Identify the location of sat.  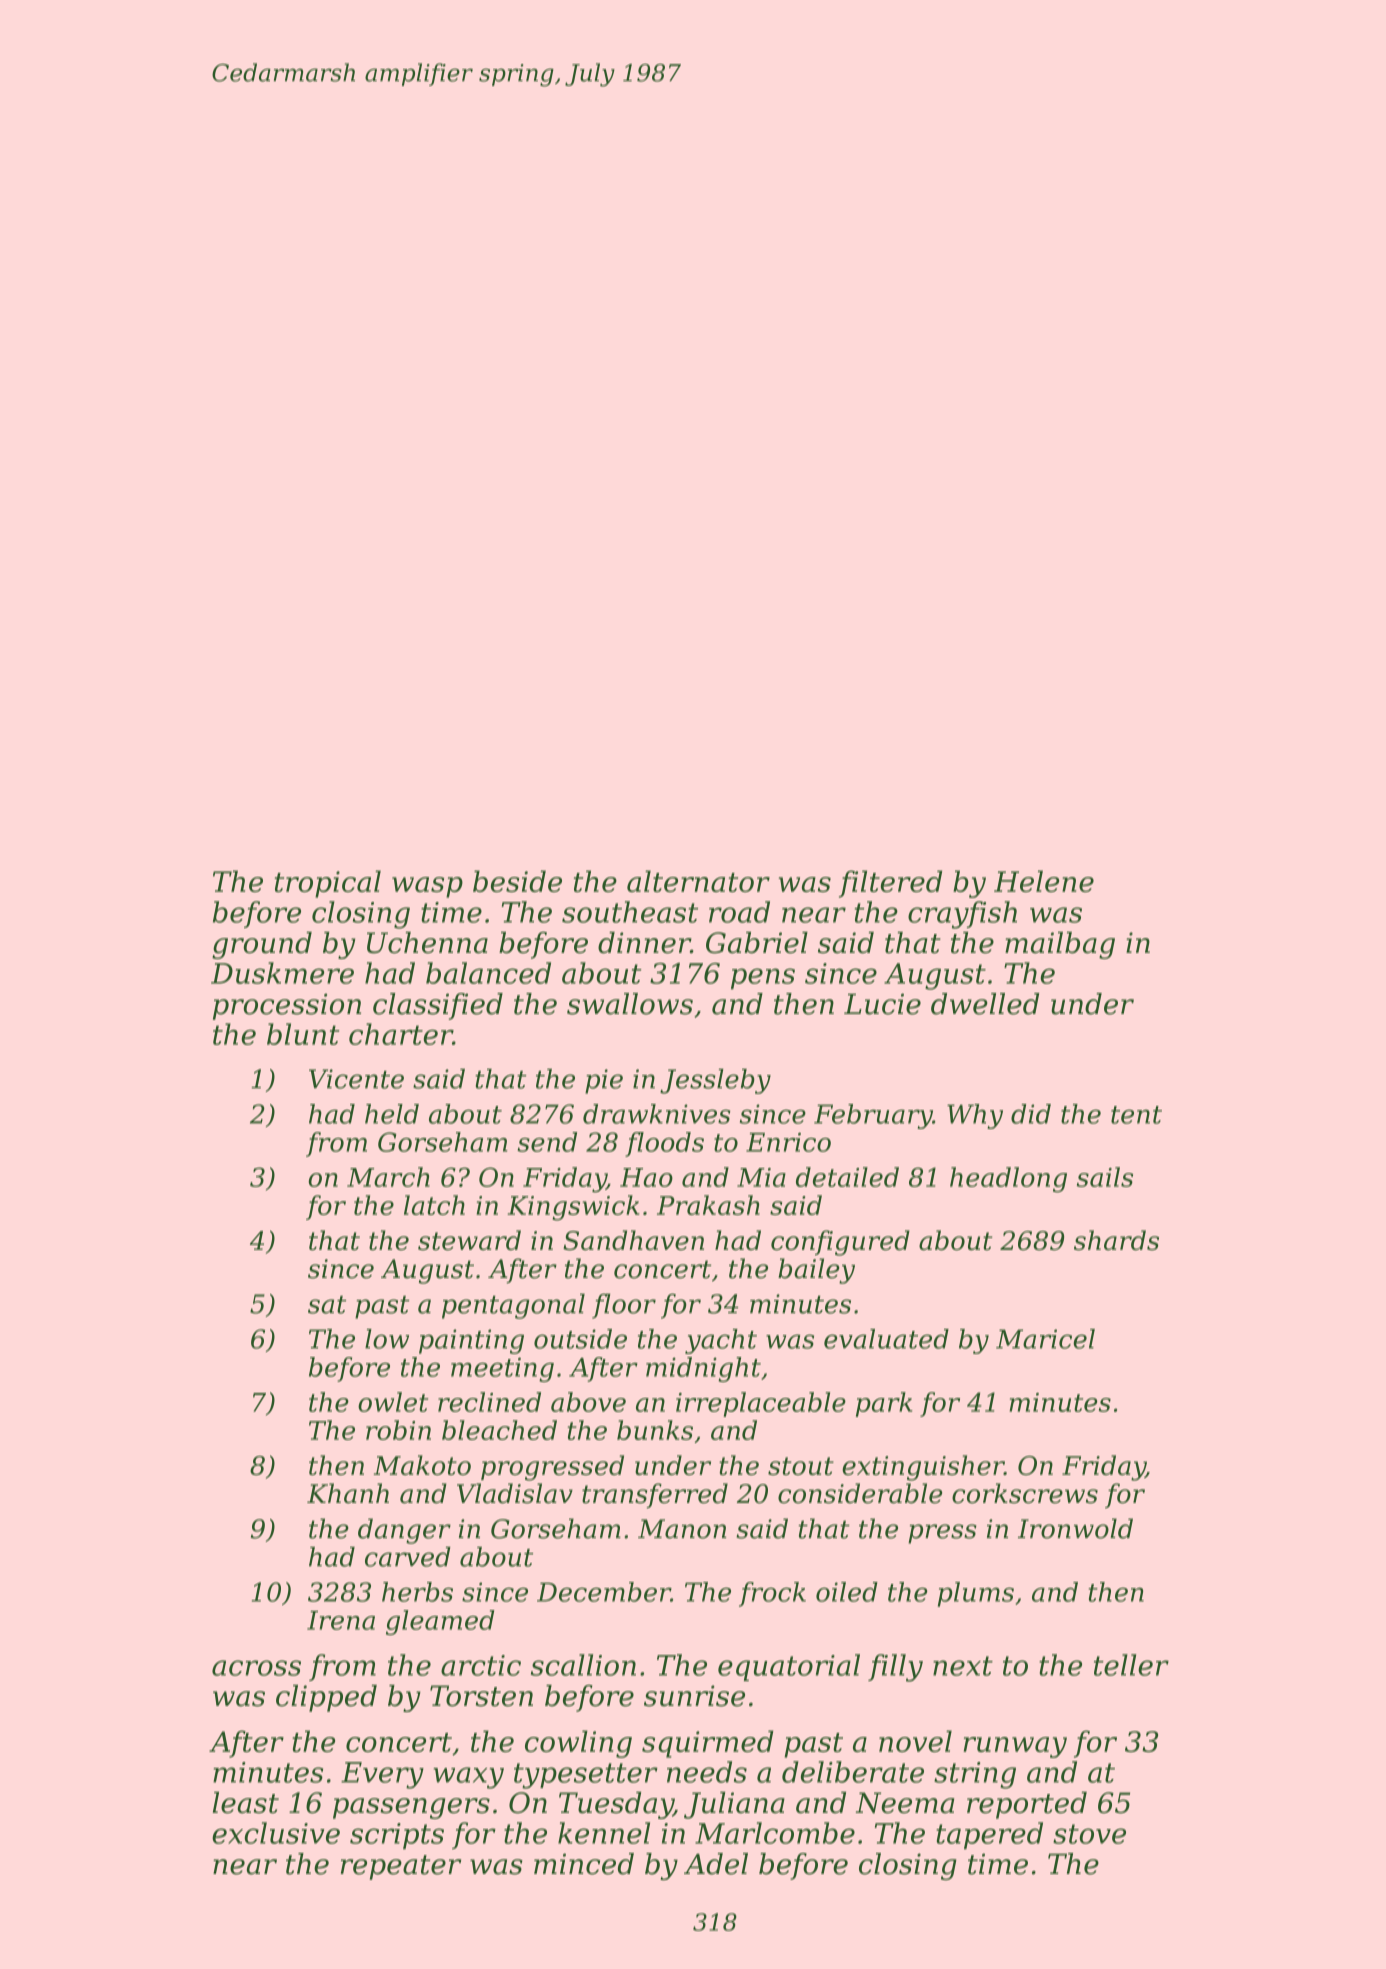
(327, 1305).
